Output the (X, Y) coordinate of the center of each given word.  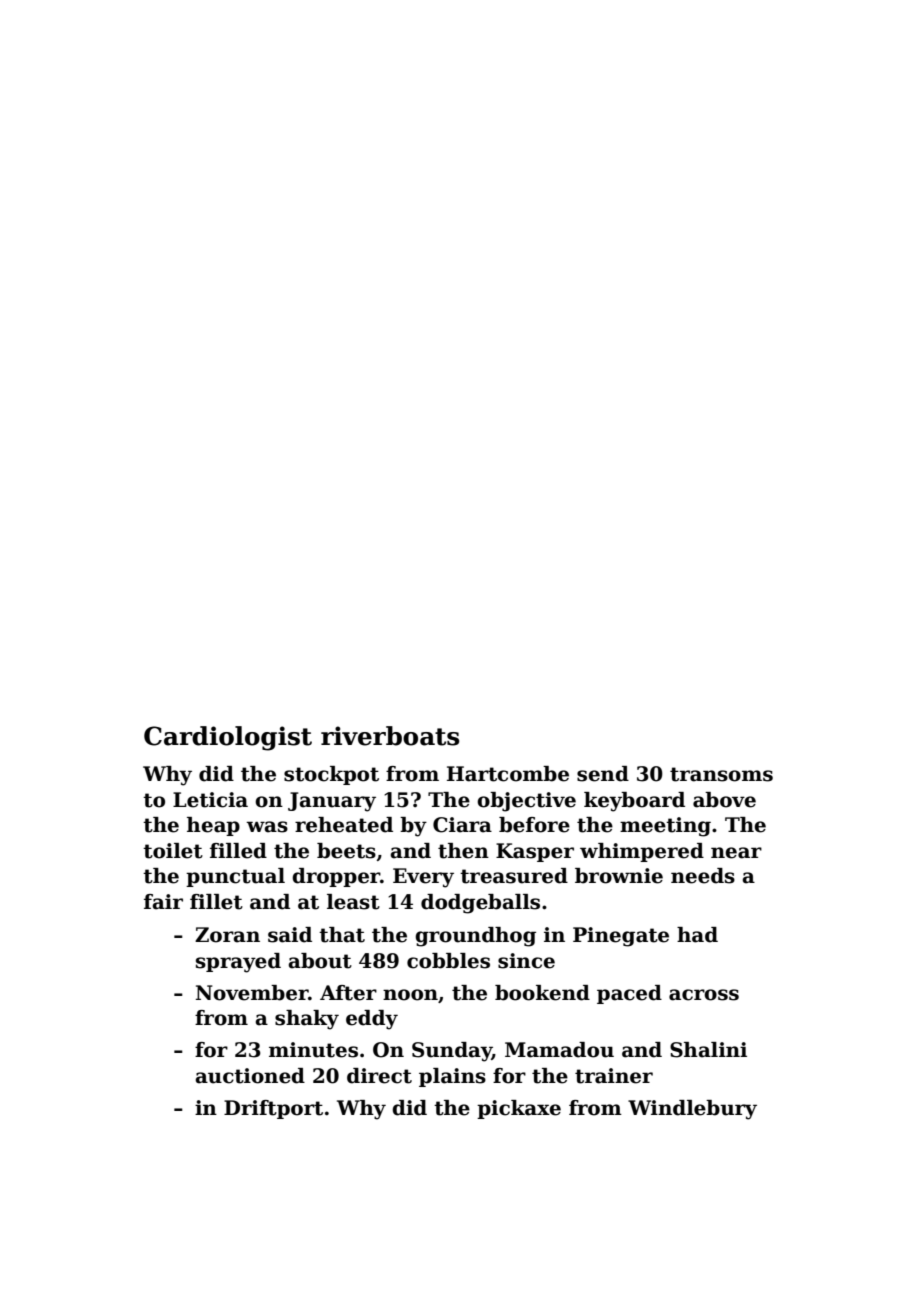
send (603, 774)
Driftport (273, 1109)
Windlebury (692, 1110)
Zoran (227, 935)
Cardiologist (228, 738)
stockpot (331, 775)
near (736, 853)
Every (423, 878)
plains (452, 1077)
